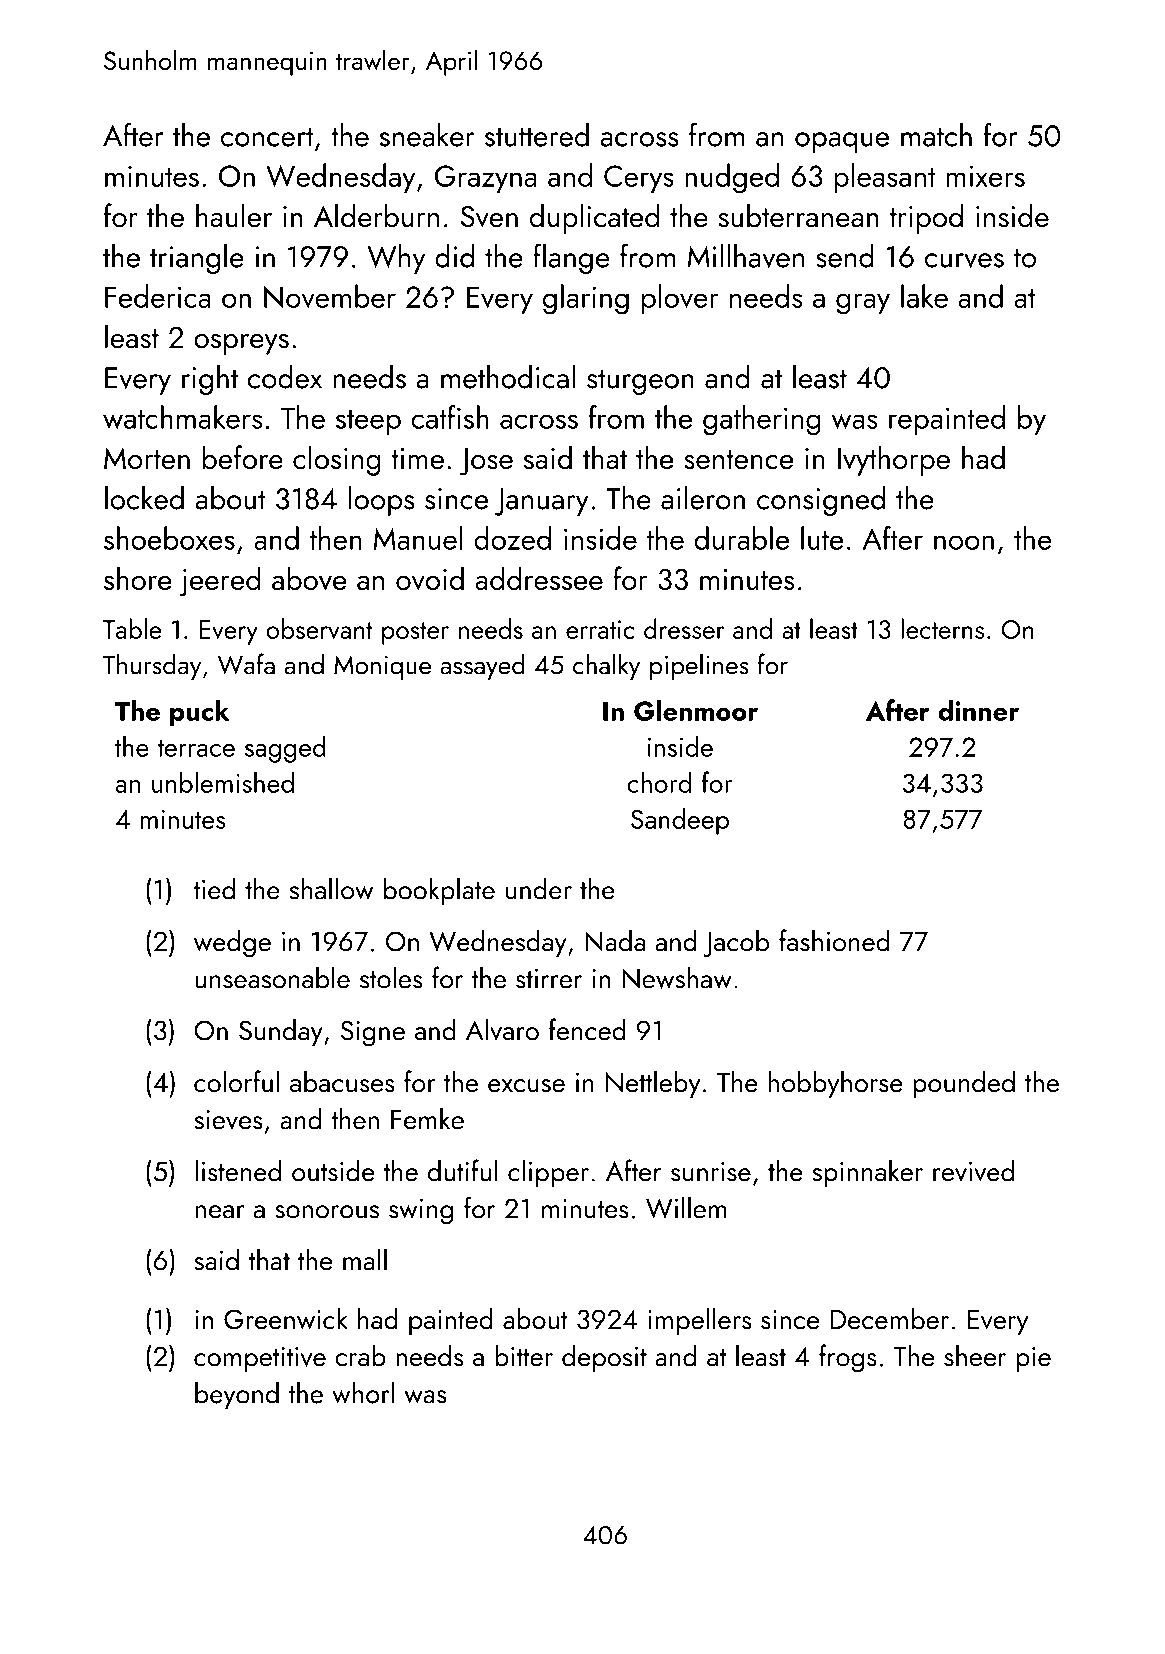  I want to click on crab, so click(360, 1355).
